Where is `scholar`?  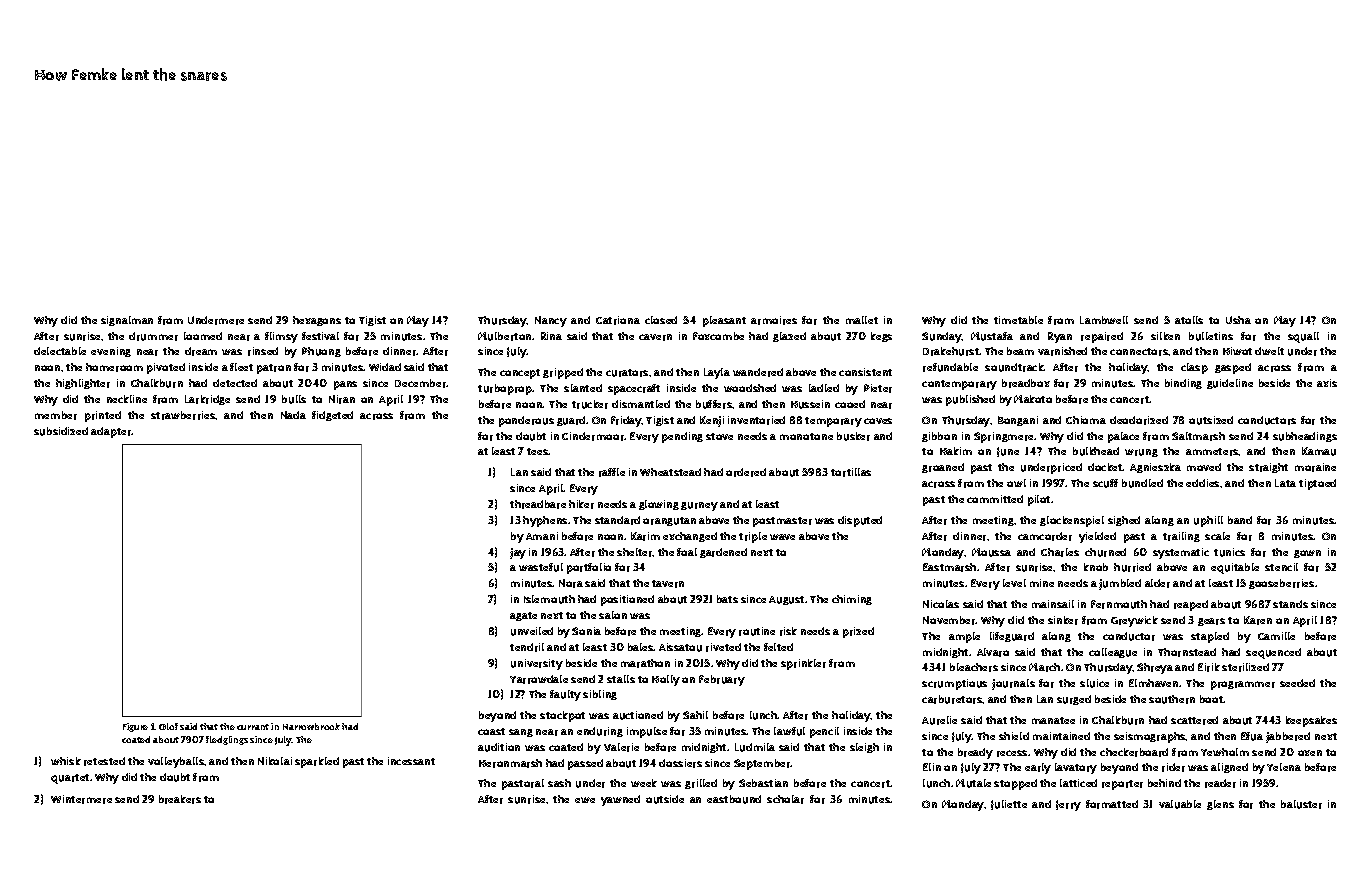
scholar is located at coordinates (785, 799).
